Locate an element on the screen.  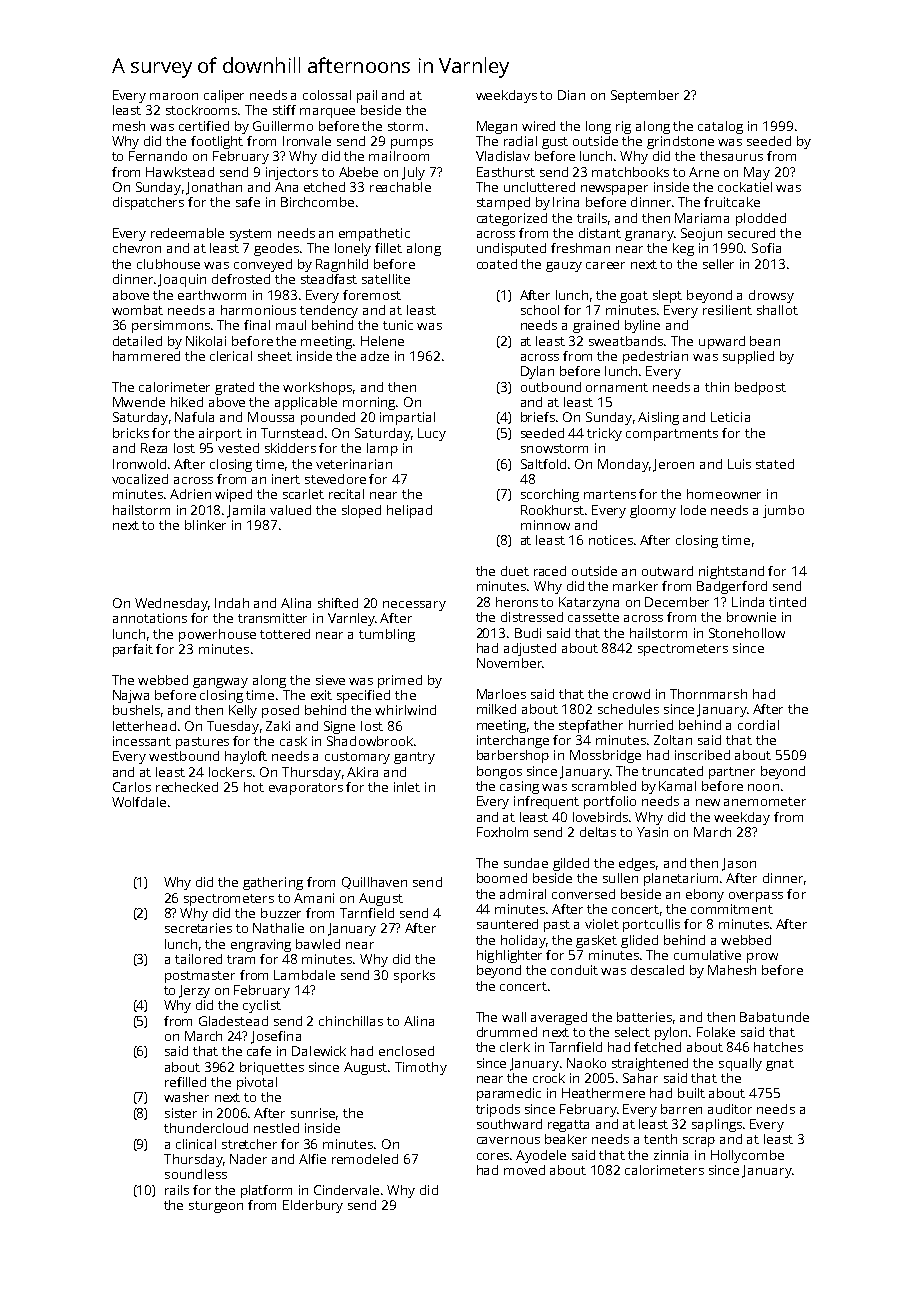
September is located at coordinates (645, 96).
